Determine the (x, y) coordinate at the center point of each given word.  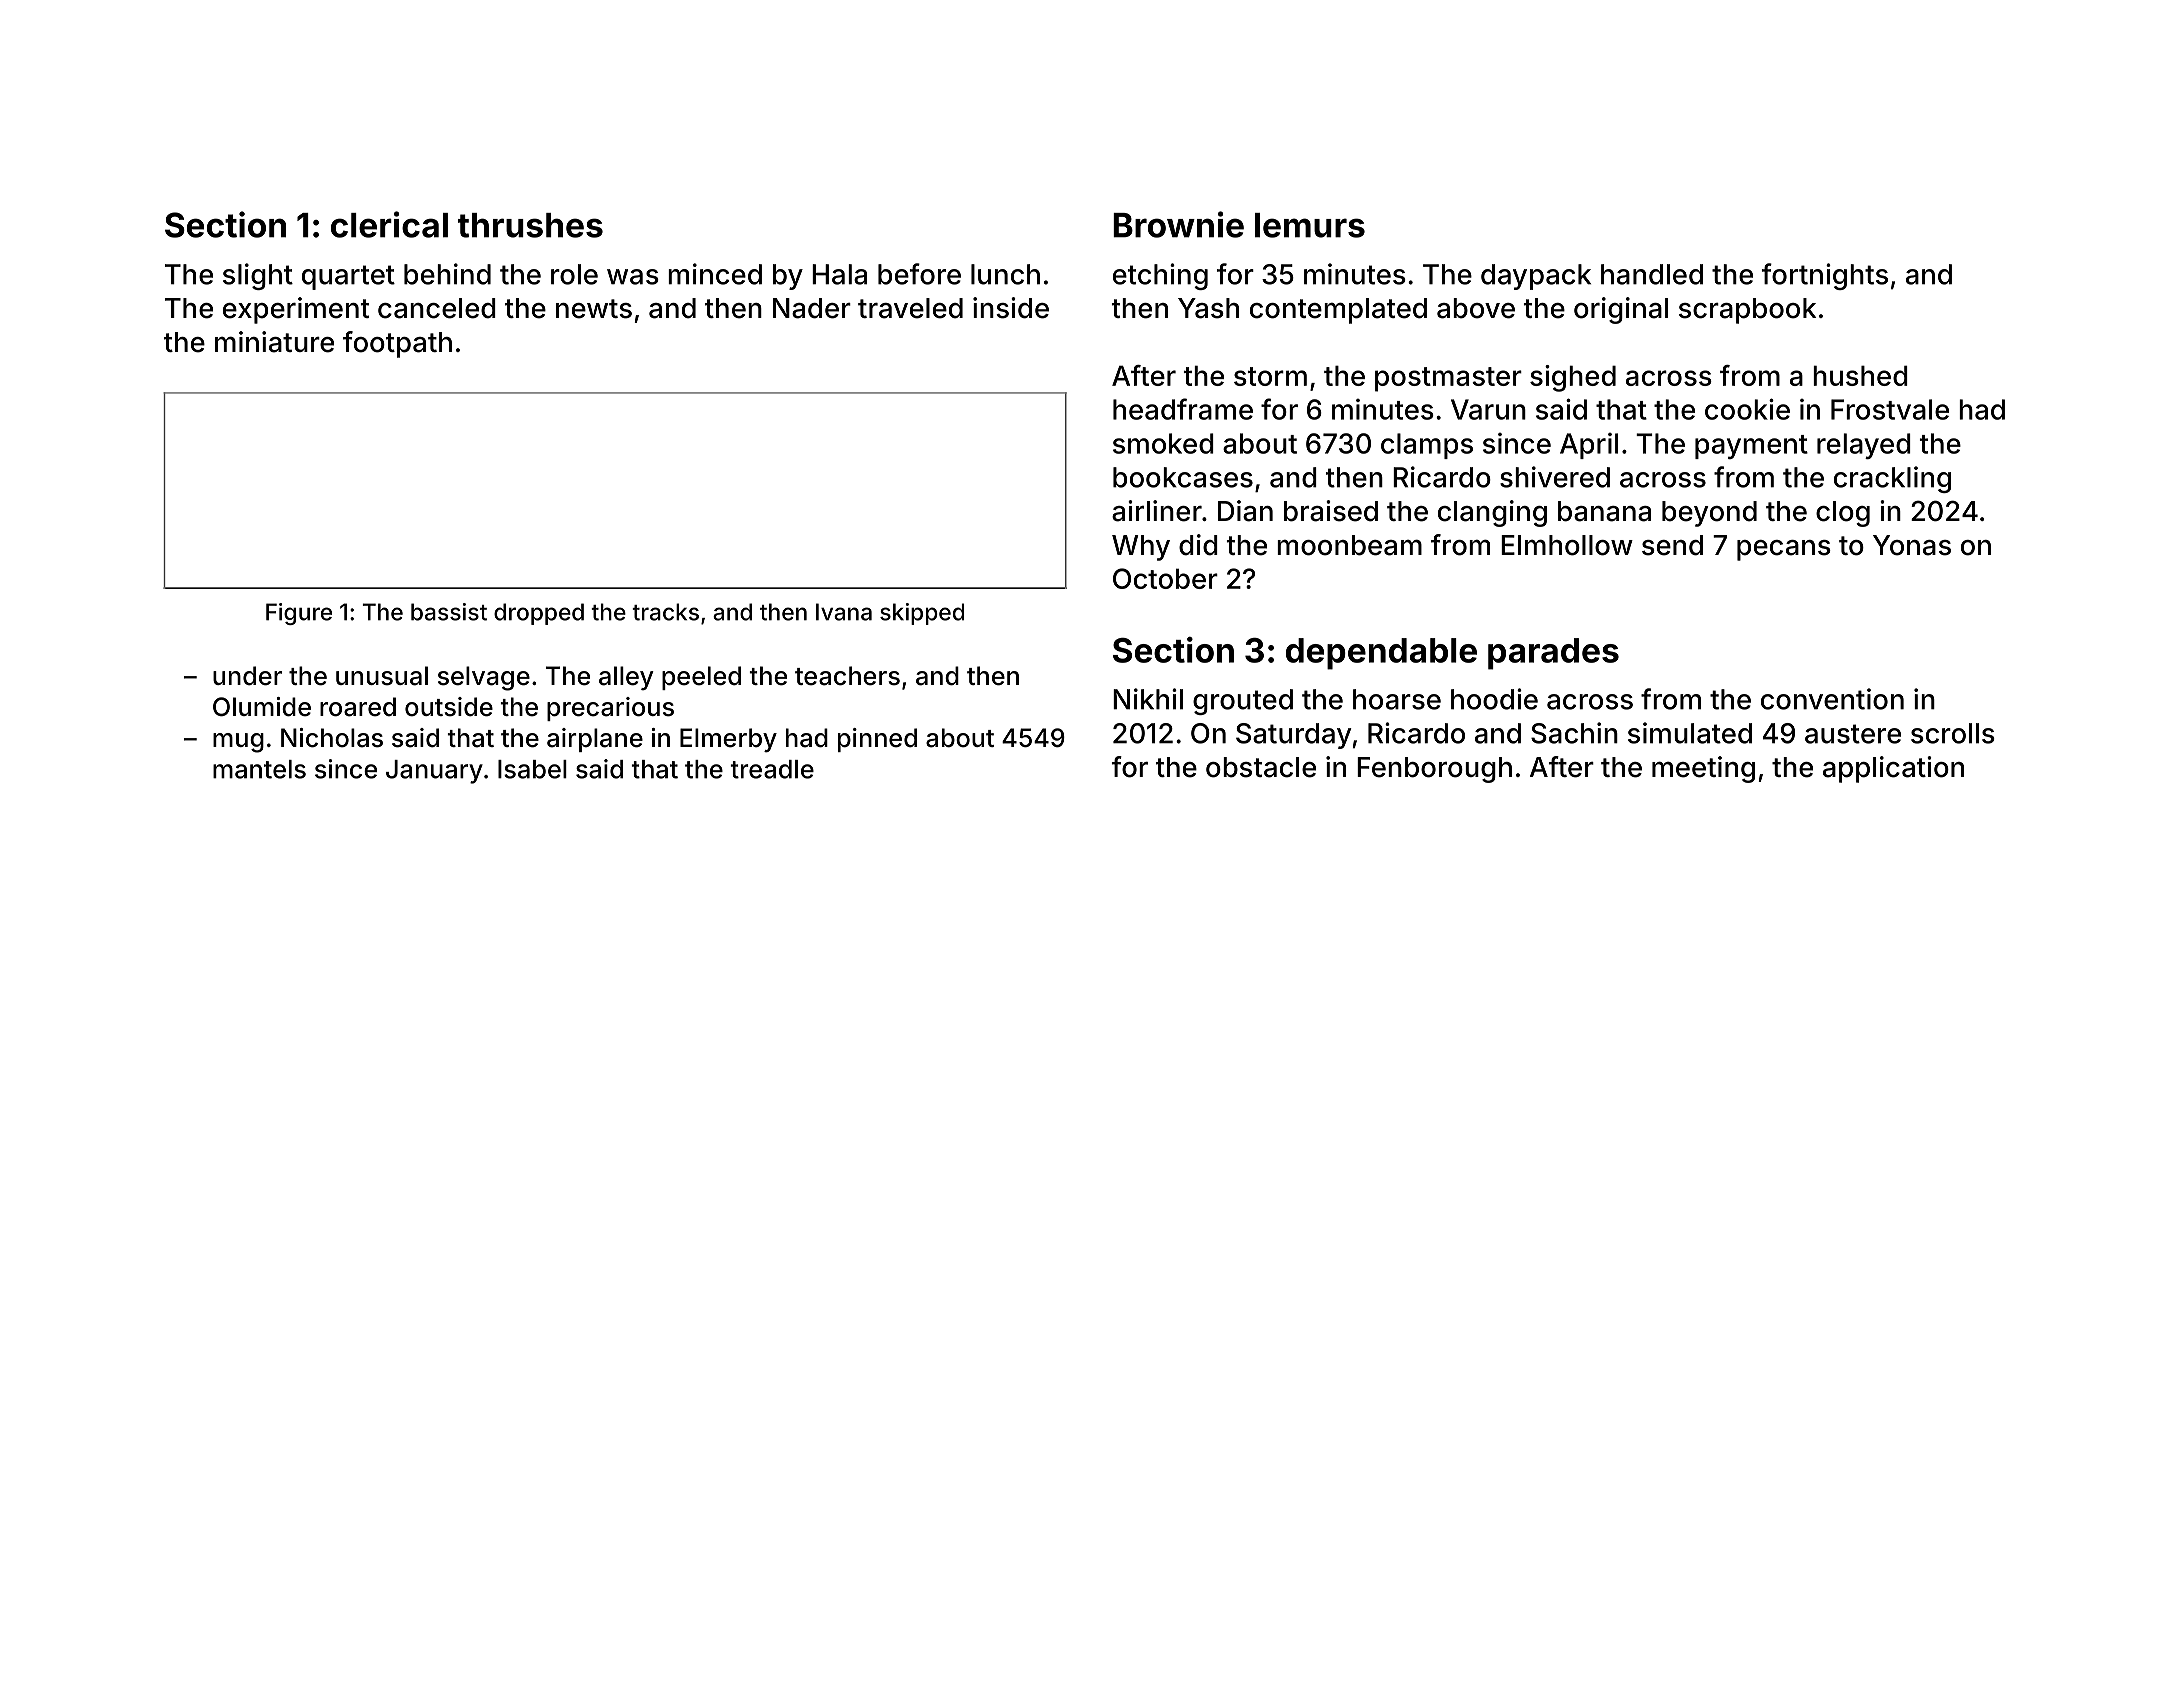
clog (1843, 514)
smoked (1163, 443)
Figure (299, 614)
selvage (484, 678)
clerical (389, 224)
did (1198, 545)
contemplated (1338, 311)
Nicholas (332, 738)
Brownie (1178, 224)
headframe (1183, 409)
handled (1652, 274)
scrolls (1953, 733)
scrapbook (1747, 311)
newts (594, 309)
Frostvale (1890, 409)
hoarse (1397, 699)
